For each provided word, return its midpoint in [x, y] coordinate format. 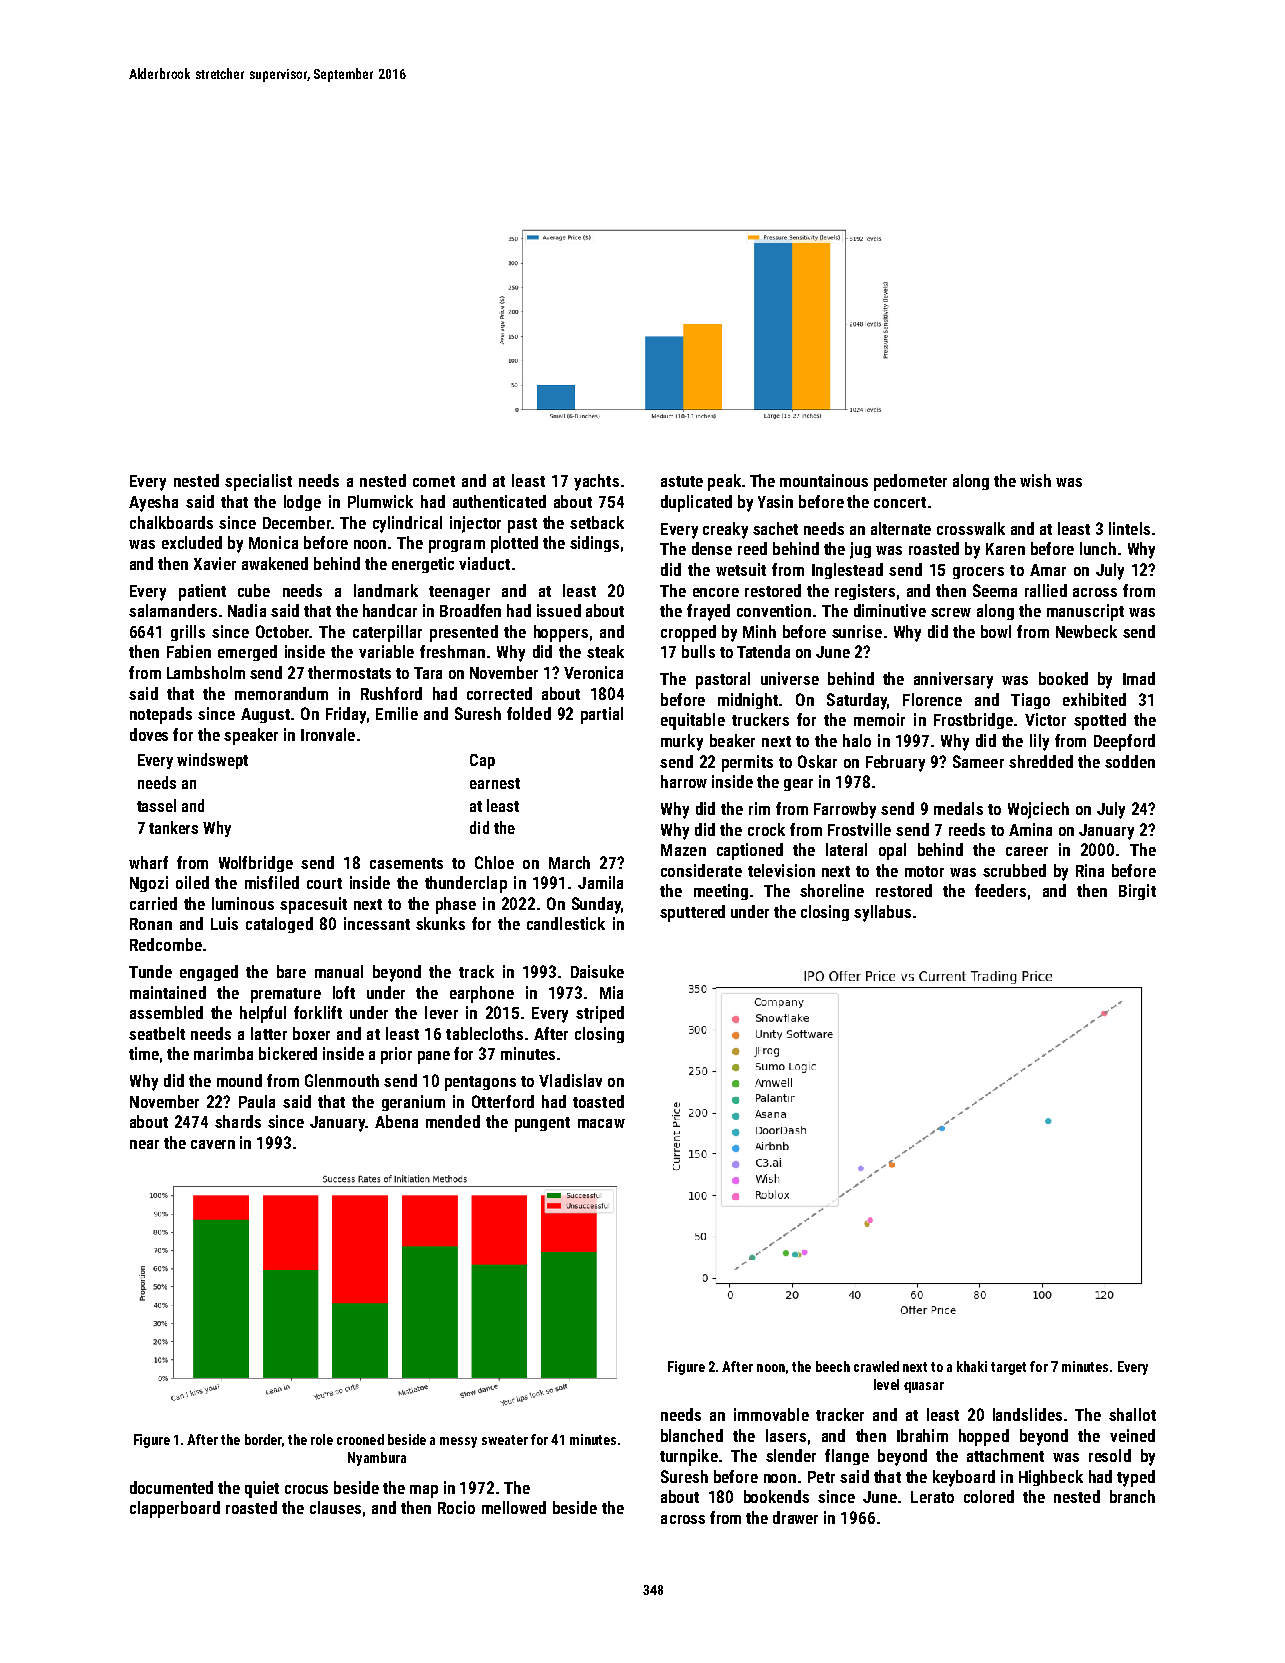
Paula [257, 1101]
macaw [601, 1123]
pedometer [910, 482]
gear [798, 785]
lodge [302, 503]
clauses [335, 1507]
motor [924, 871]
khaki [972, 1366]
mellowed [514, 1507]
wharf [148, 862]
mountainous [824, 480]
